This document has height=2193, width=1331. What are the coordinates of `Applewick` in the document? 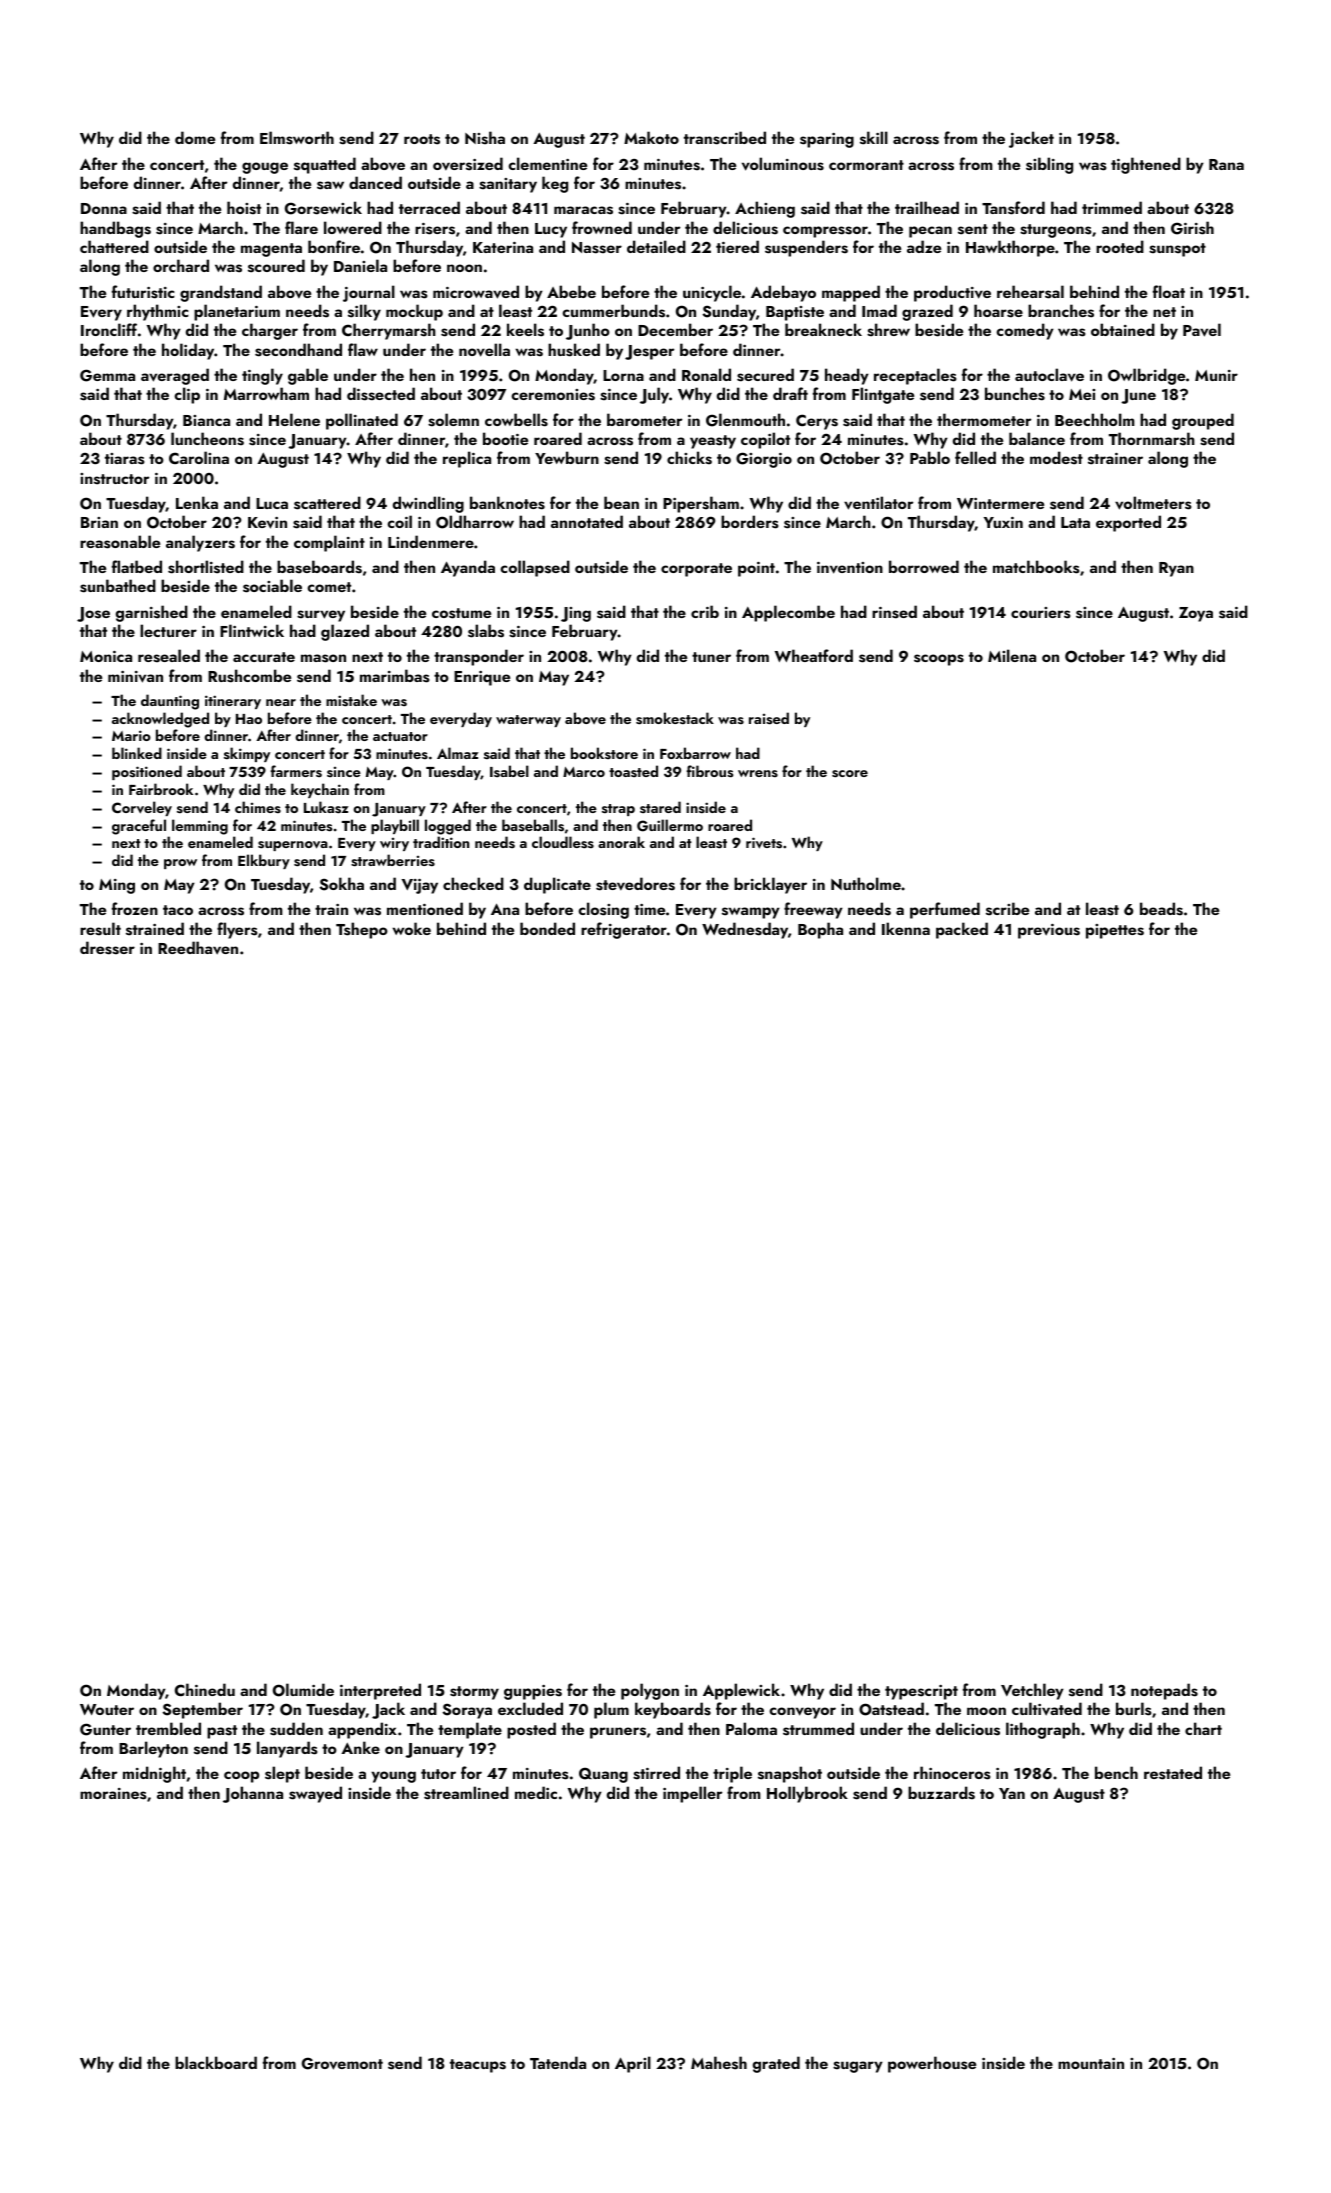 It's located at (741, 1691).
